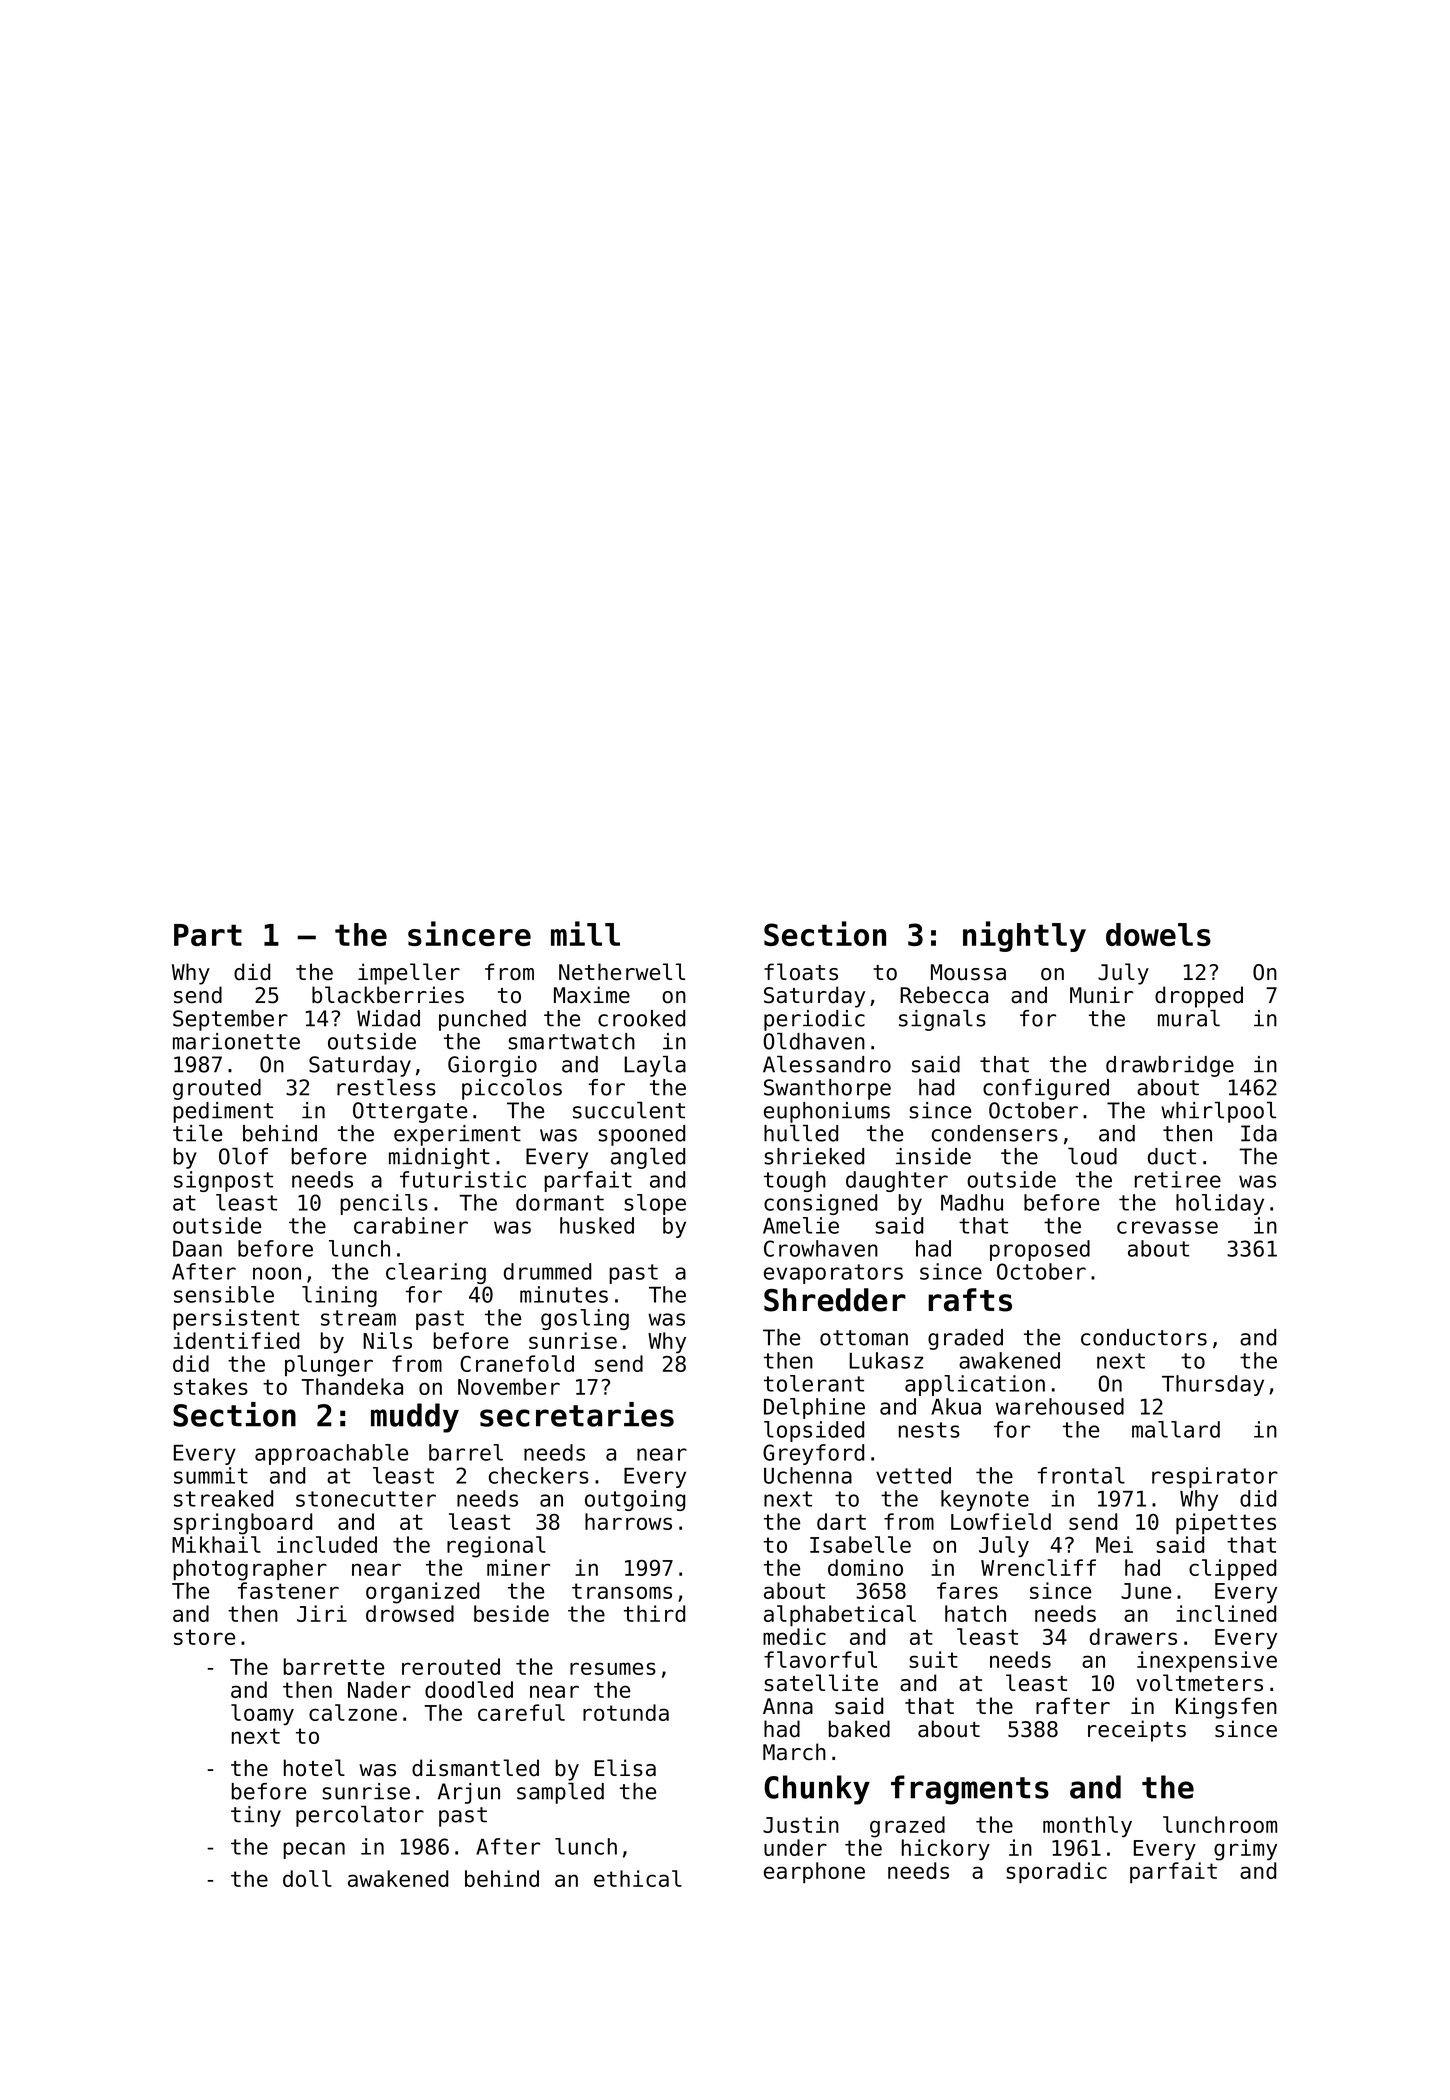 The width and height of the screenshot is (1450, 2100). What do you see at coordinates (436, 1273) in the screenshot?
I see `clearing` at bounding box center [436, 1273].
